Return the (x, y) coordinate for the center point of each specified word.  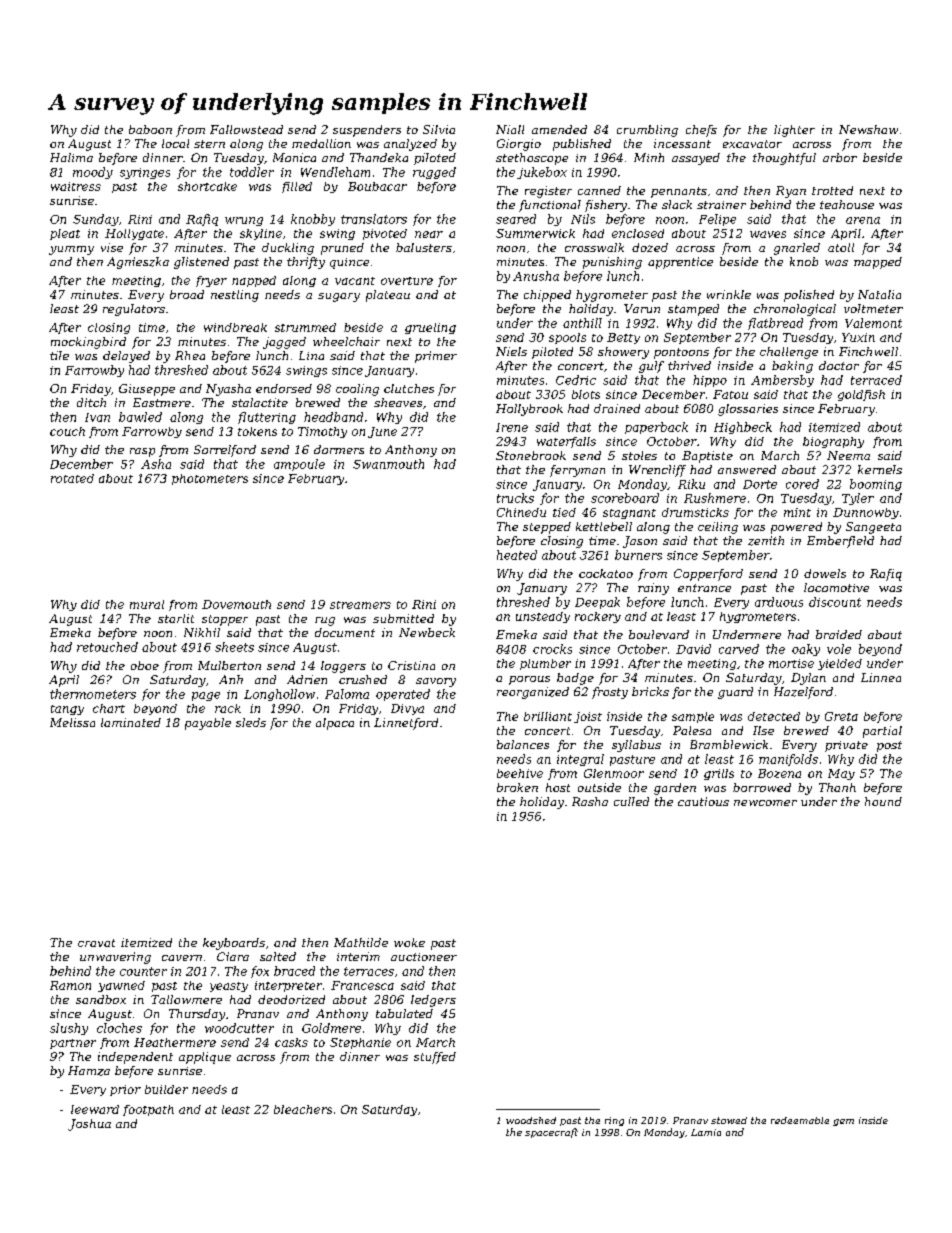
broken (517, 787)
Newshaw (868, 129)
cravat (96, 943)
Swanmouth (388, 464)
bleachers (303, 1109)
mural (147, 604)
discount (835, 602)
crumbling (647, 131)
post (889, 746)
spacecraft (551, 1133)
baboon (150, 129)
